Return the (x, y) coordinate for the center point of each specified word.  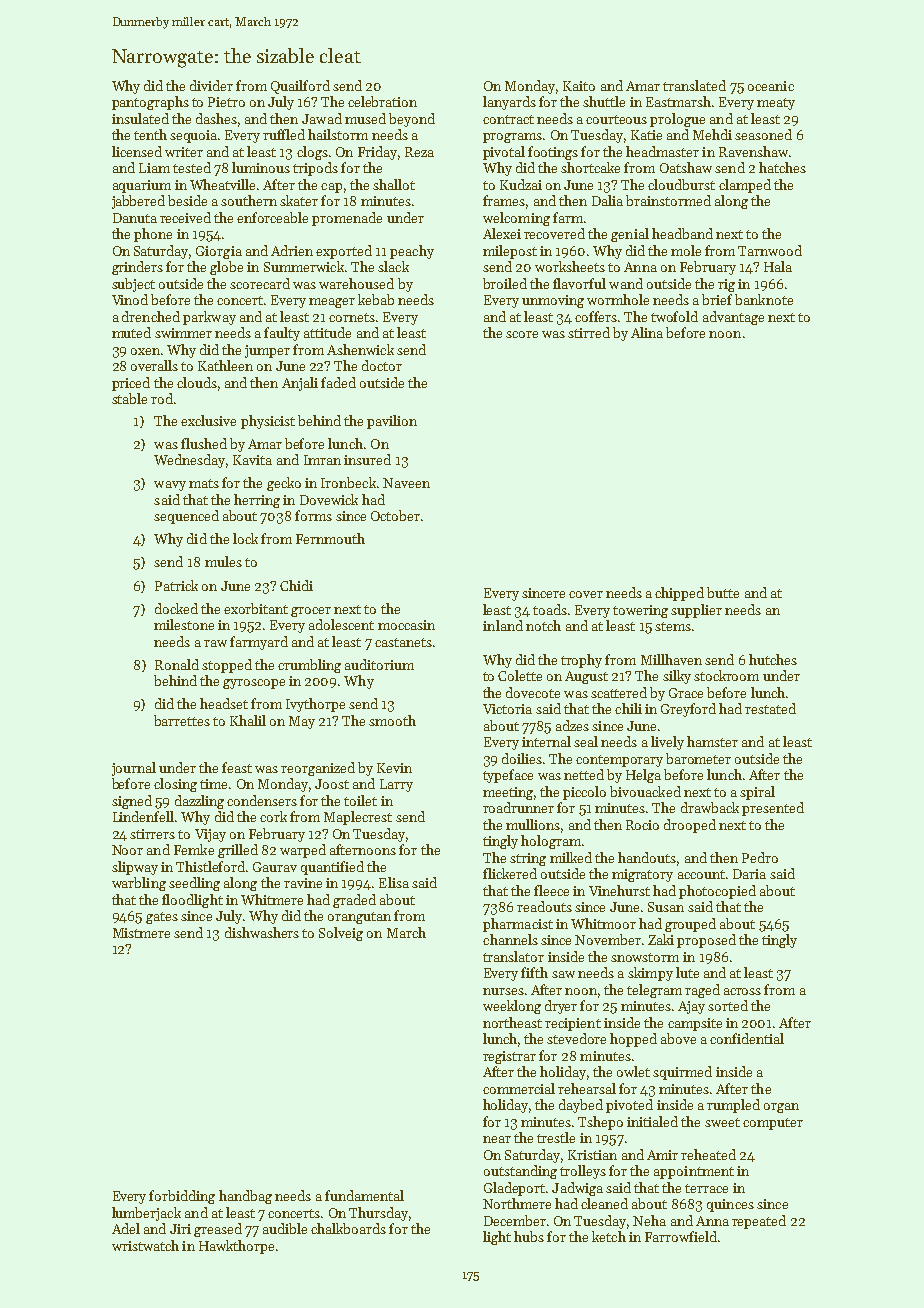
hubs (529, 1236)
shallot (394, 184)
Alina (647, 332)
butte (723, 592)
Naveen (406, 483)
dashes (216, 118)
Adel (126, 1228)
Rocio (642, 825)
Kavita (252, 460)
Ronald (177, 664)
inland (503, 625)
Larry (396, 785)
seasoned (763, 134)
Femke (194, 849)
